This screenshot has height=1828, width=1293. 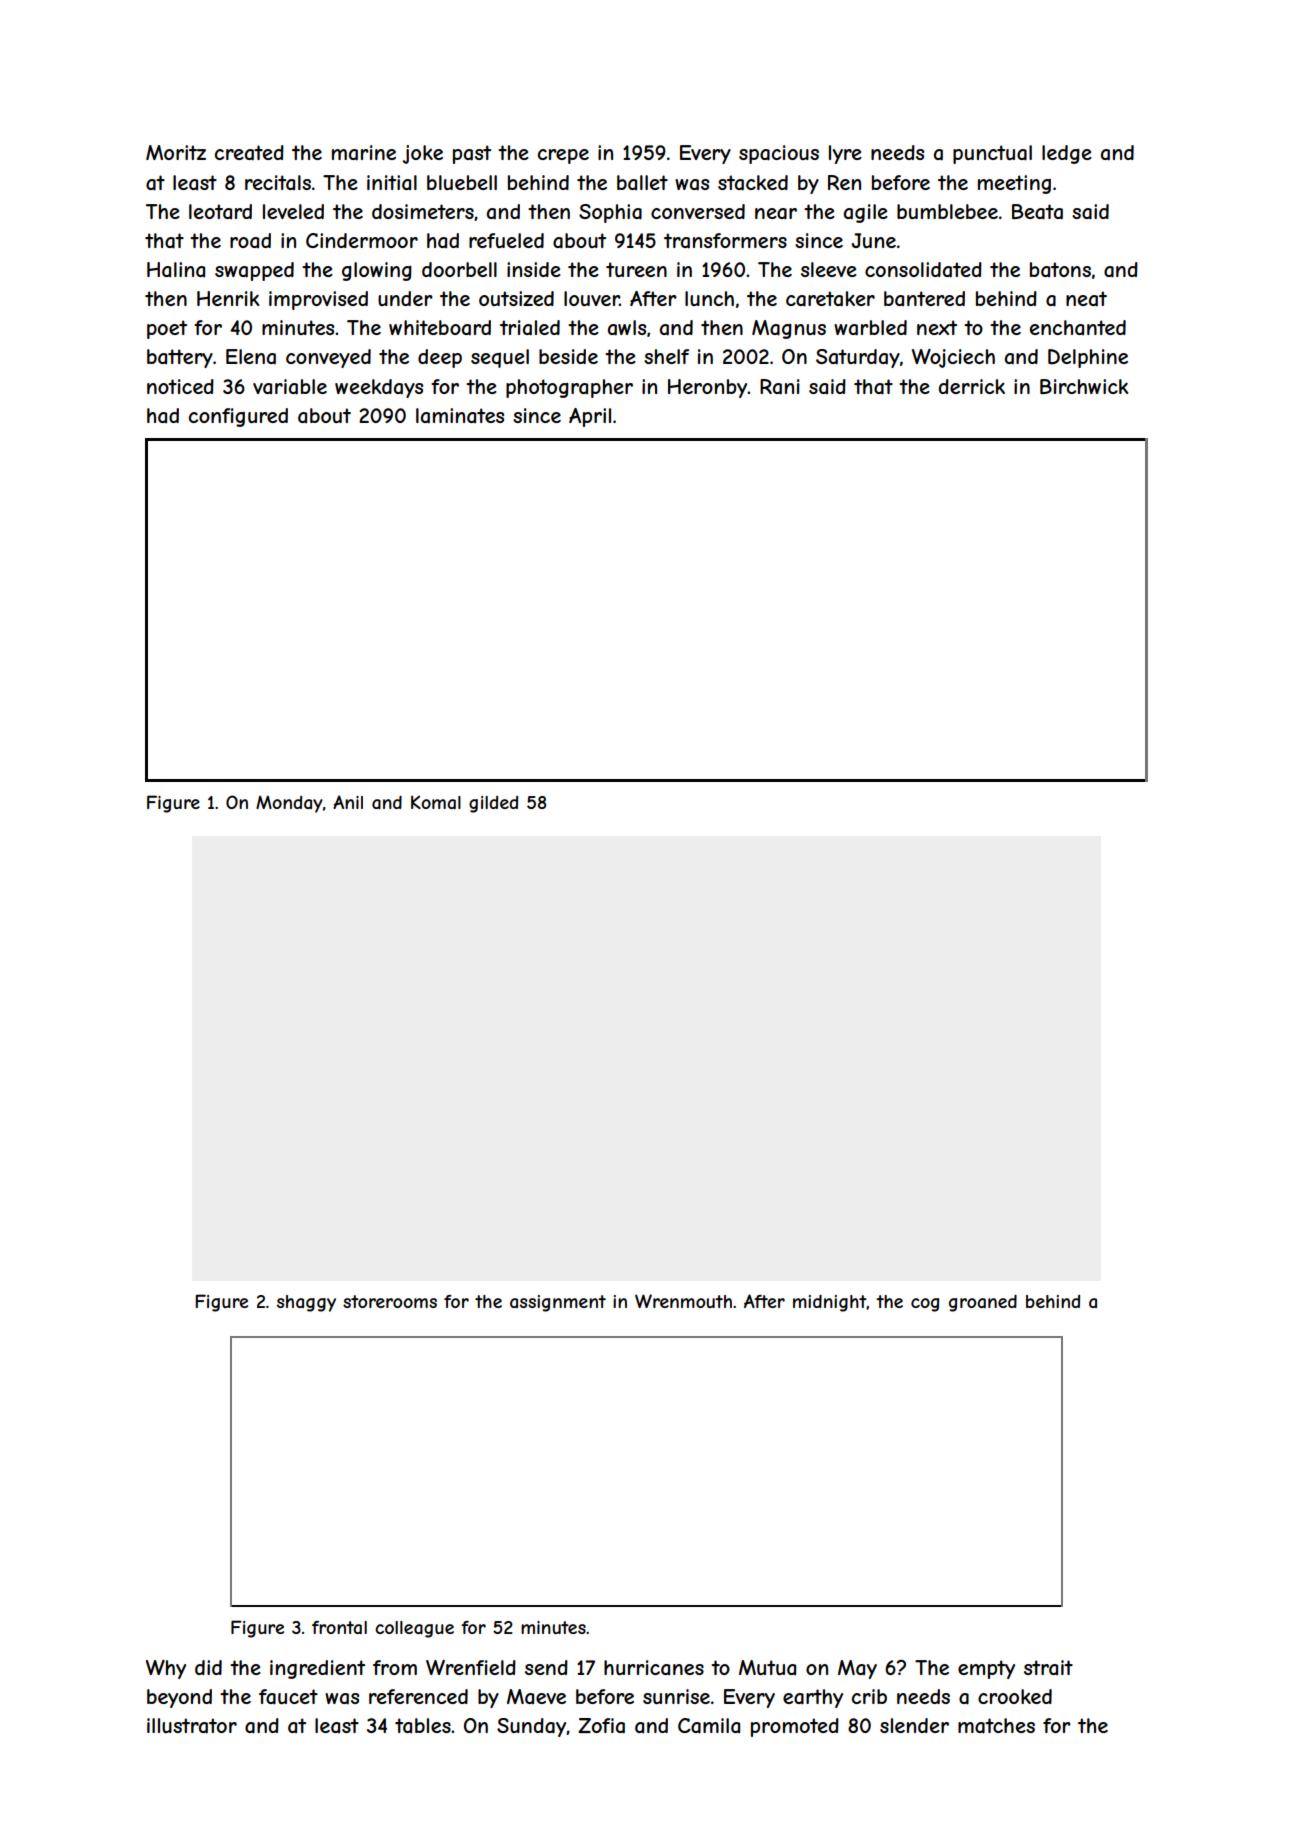 I want to click on Komal, so click(x=436, y=802).
